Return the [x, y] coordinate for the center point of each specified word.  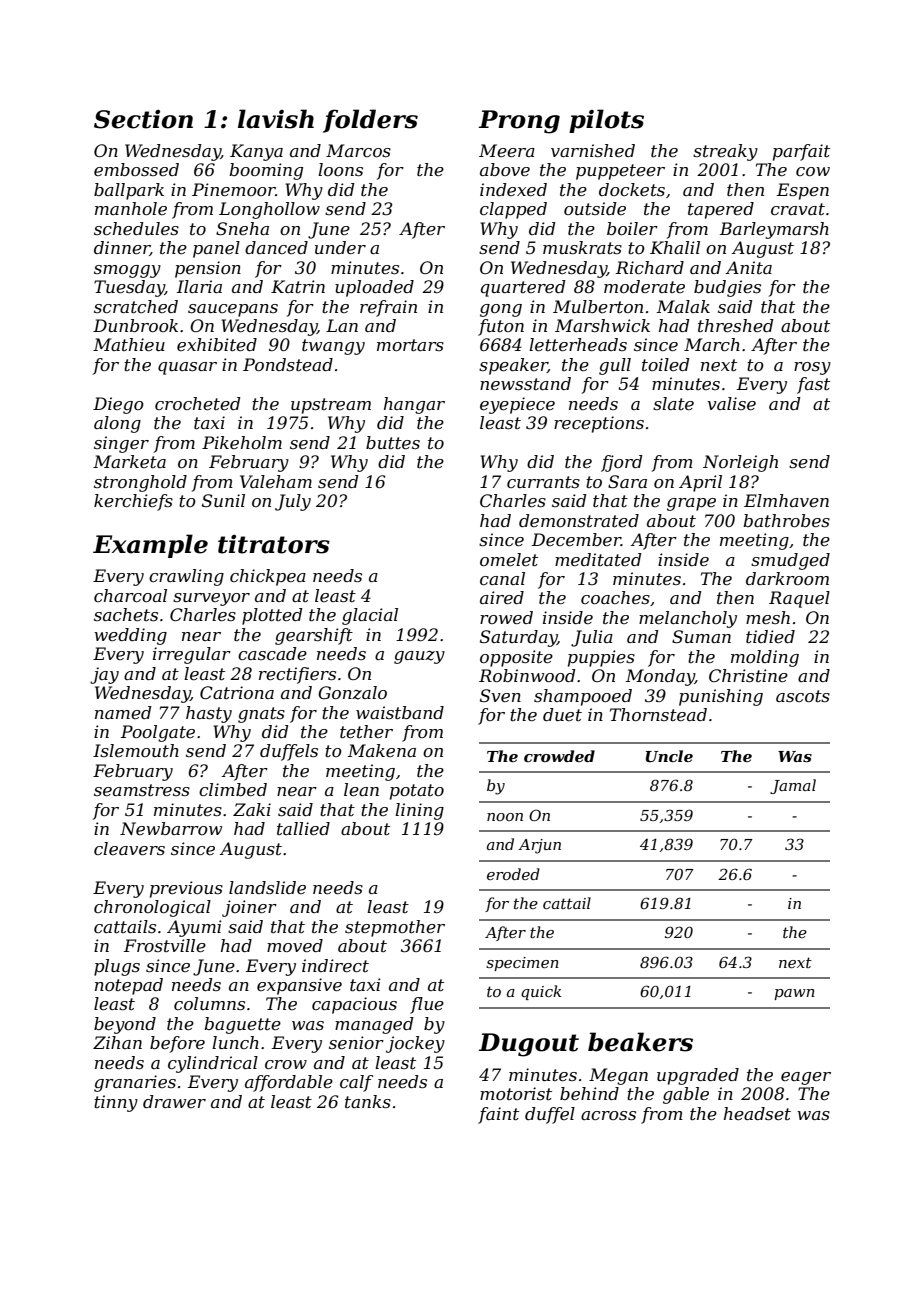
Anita [748, 267]
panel [216, 249]
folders [370, 121]
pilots [606, 121]
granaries [135, 1083]
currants [543, 482]
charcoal [130, 595]
